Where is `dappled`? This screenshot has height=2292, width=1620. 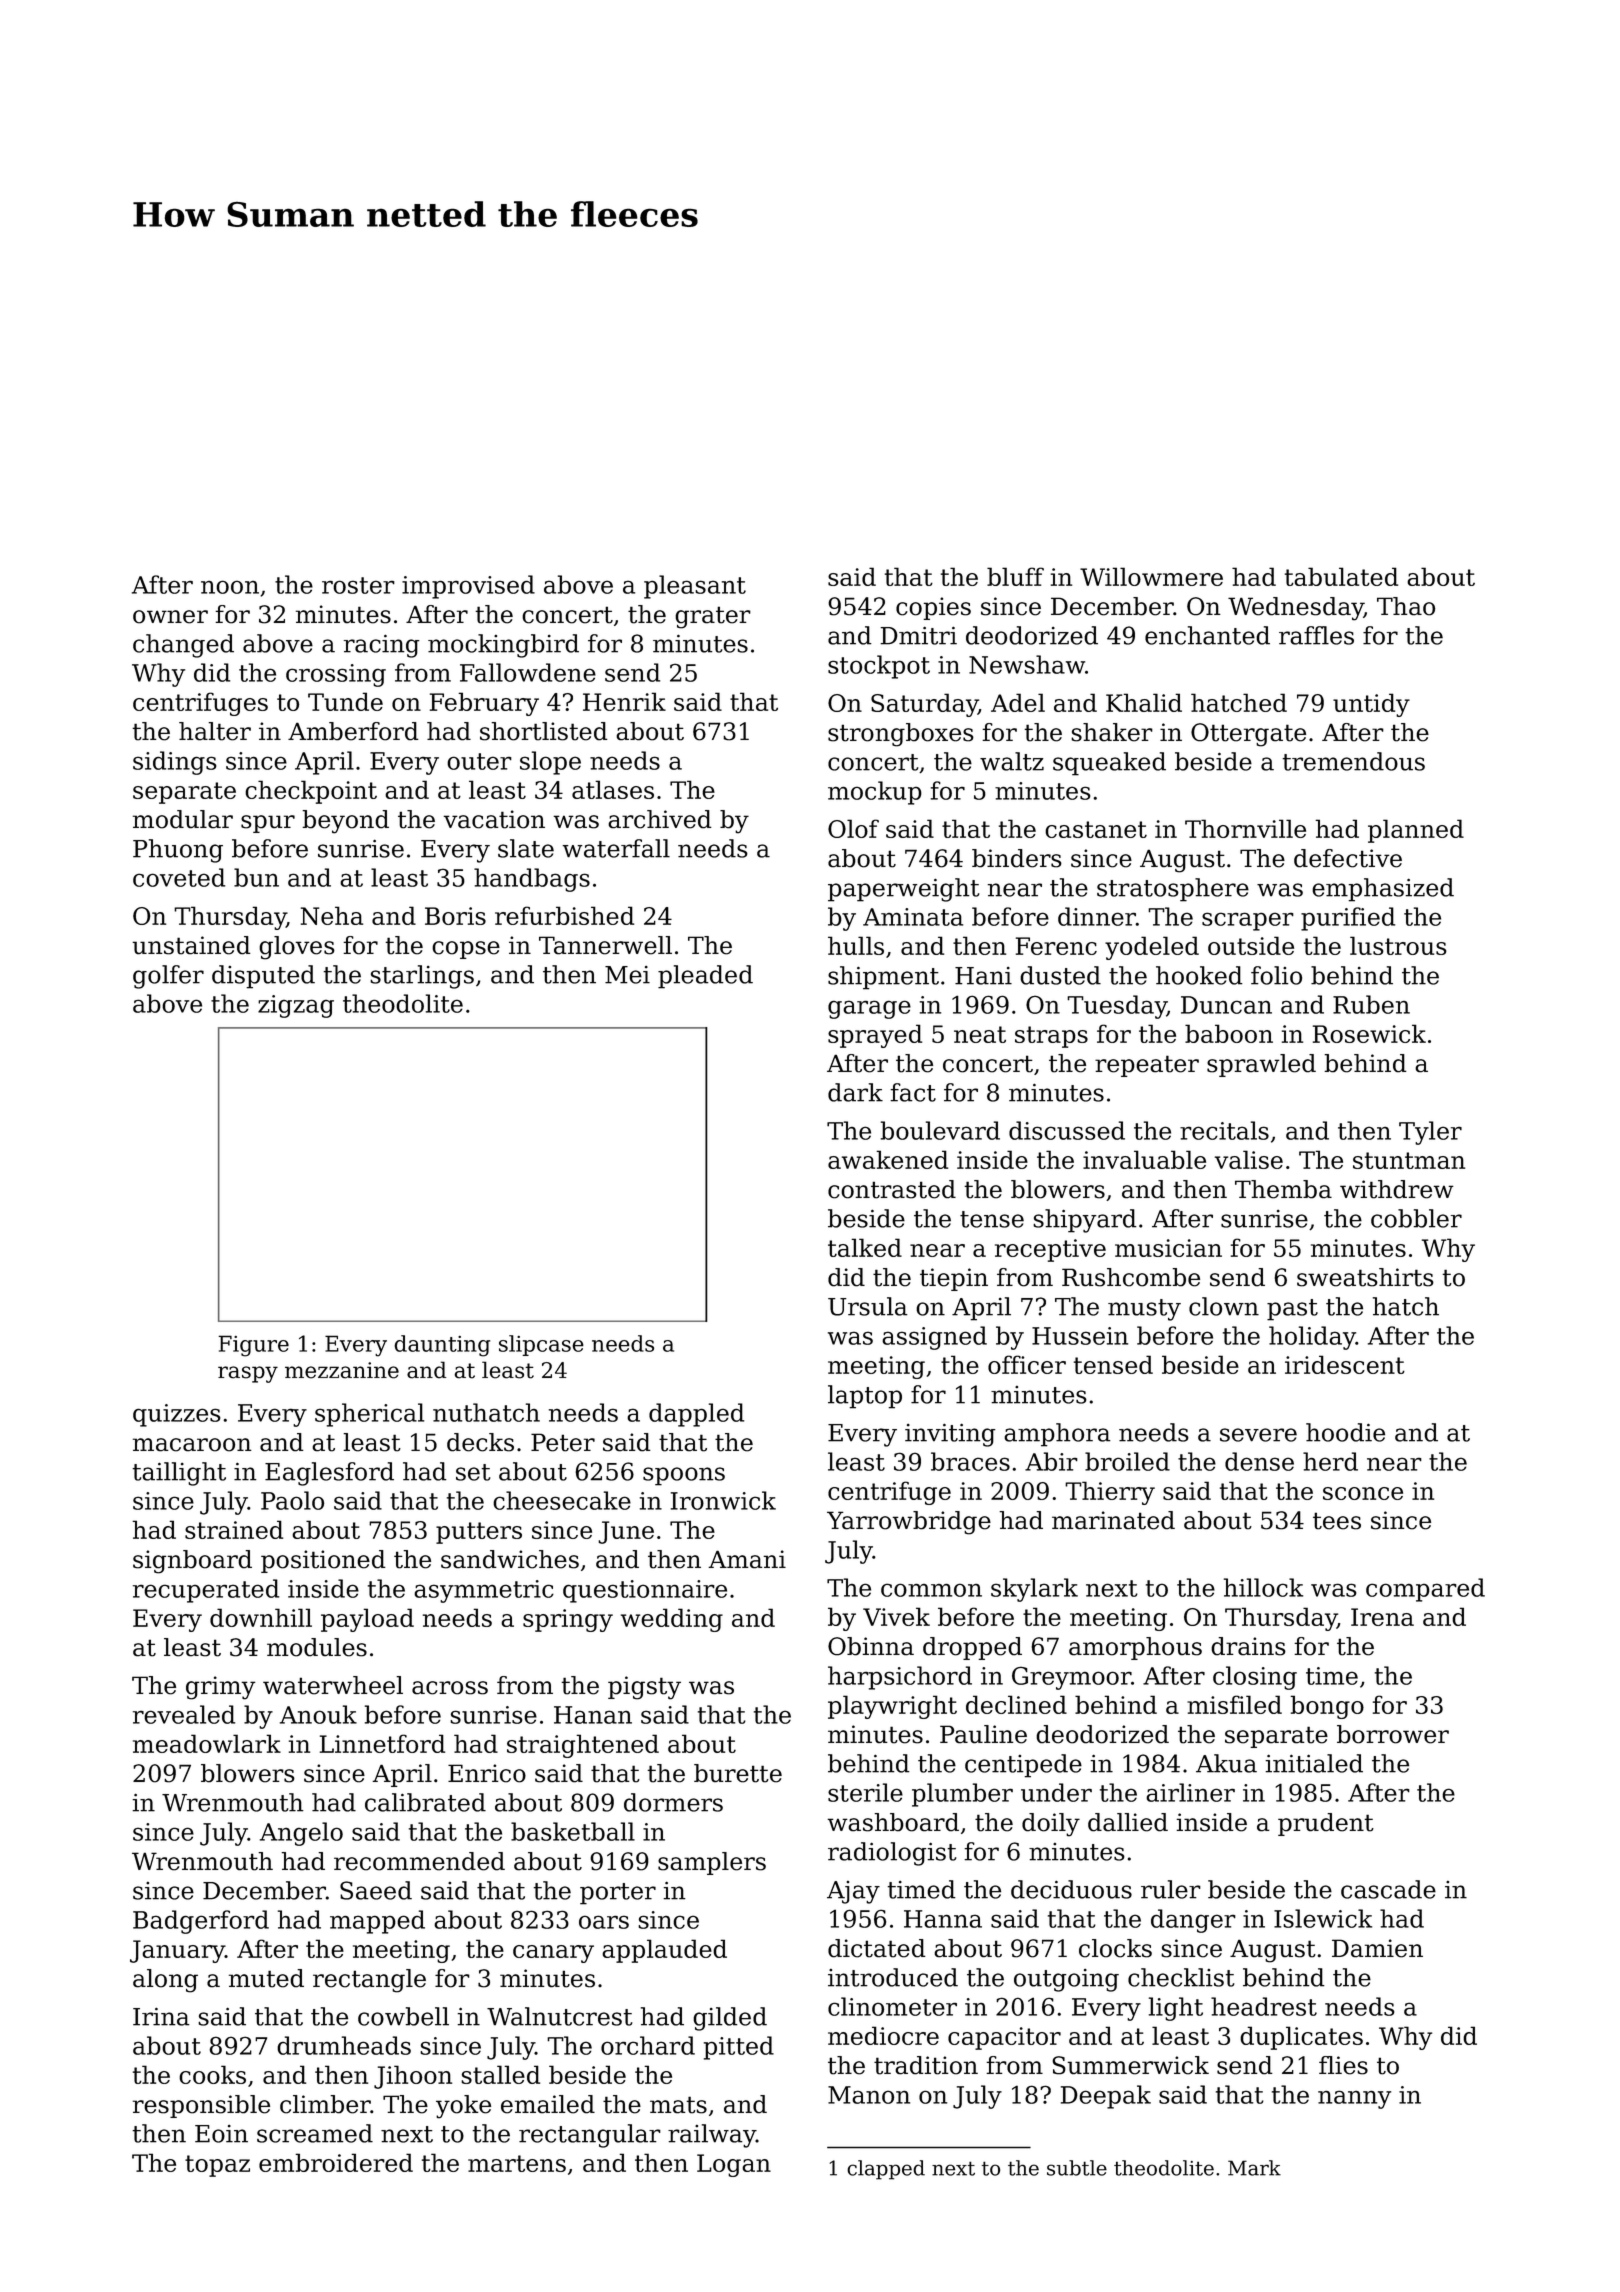 dappled is located at coordinates (696, 1415).
